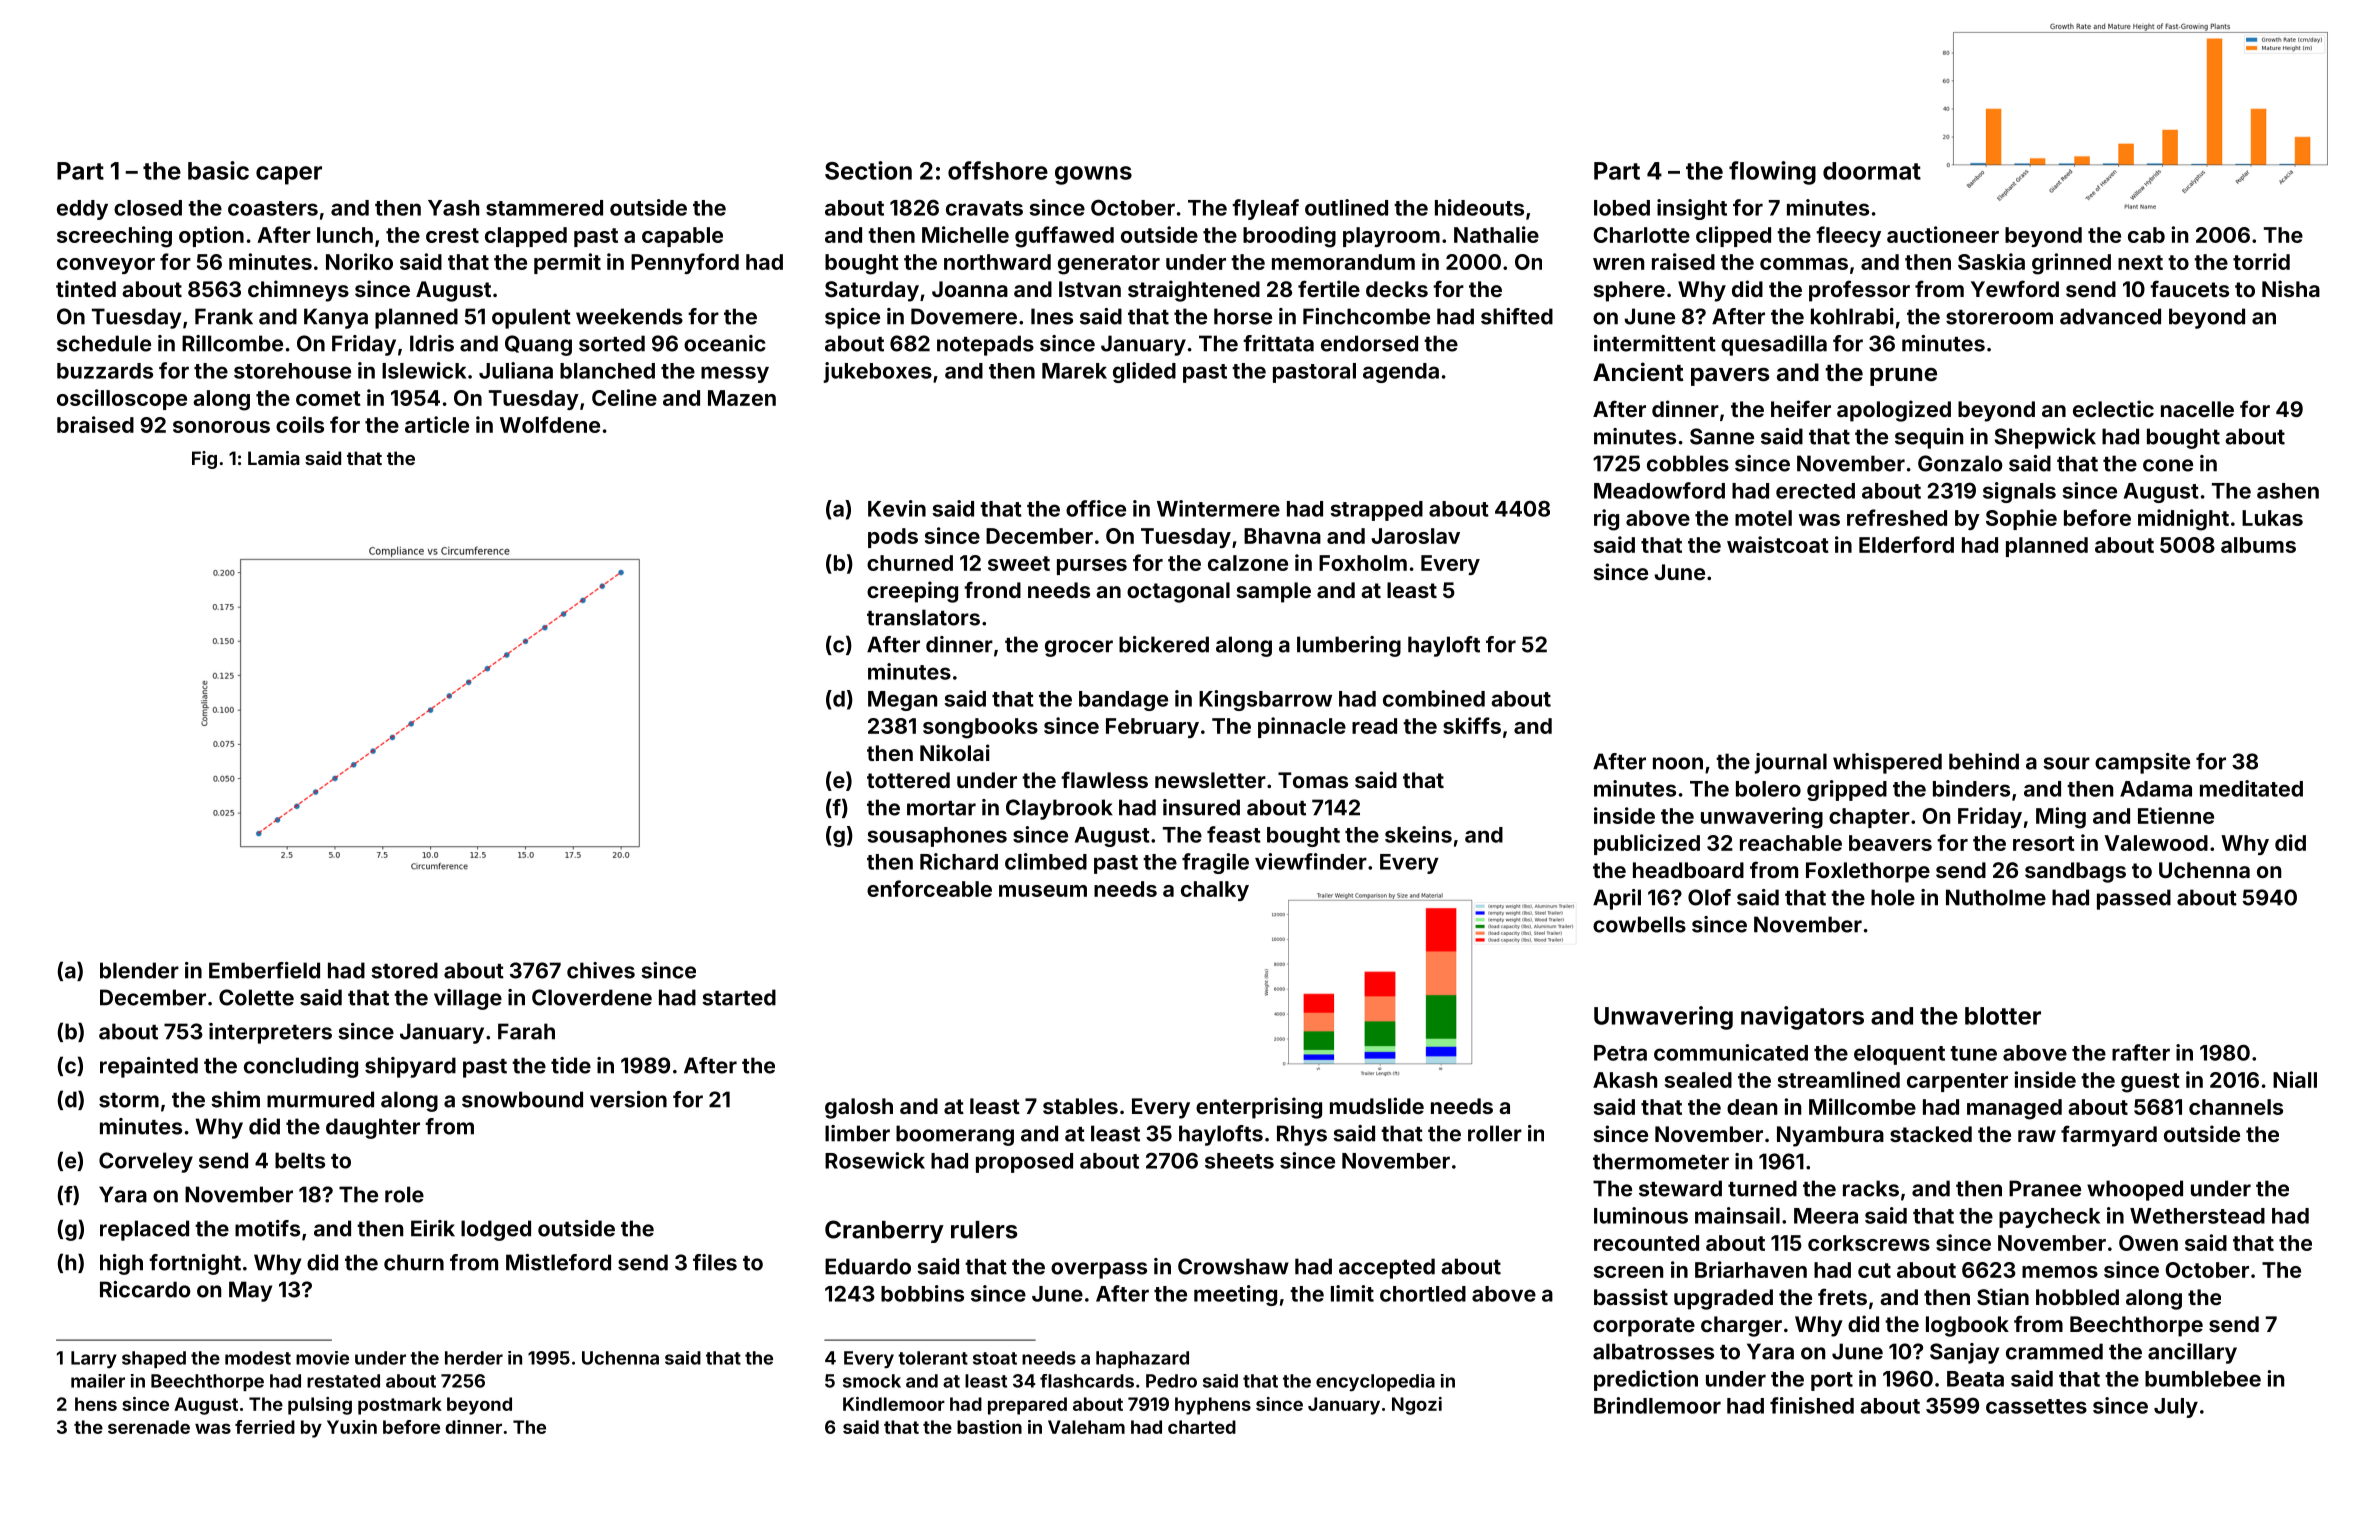 This image has height=1540, width=2380. Describe the element at coordinates (923, 617) in the image. I see `translators` at that location.
